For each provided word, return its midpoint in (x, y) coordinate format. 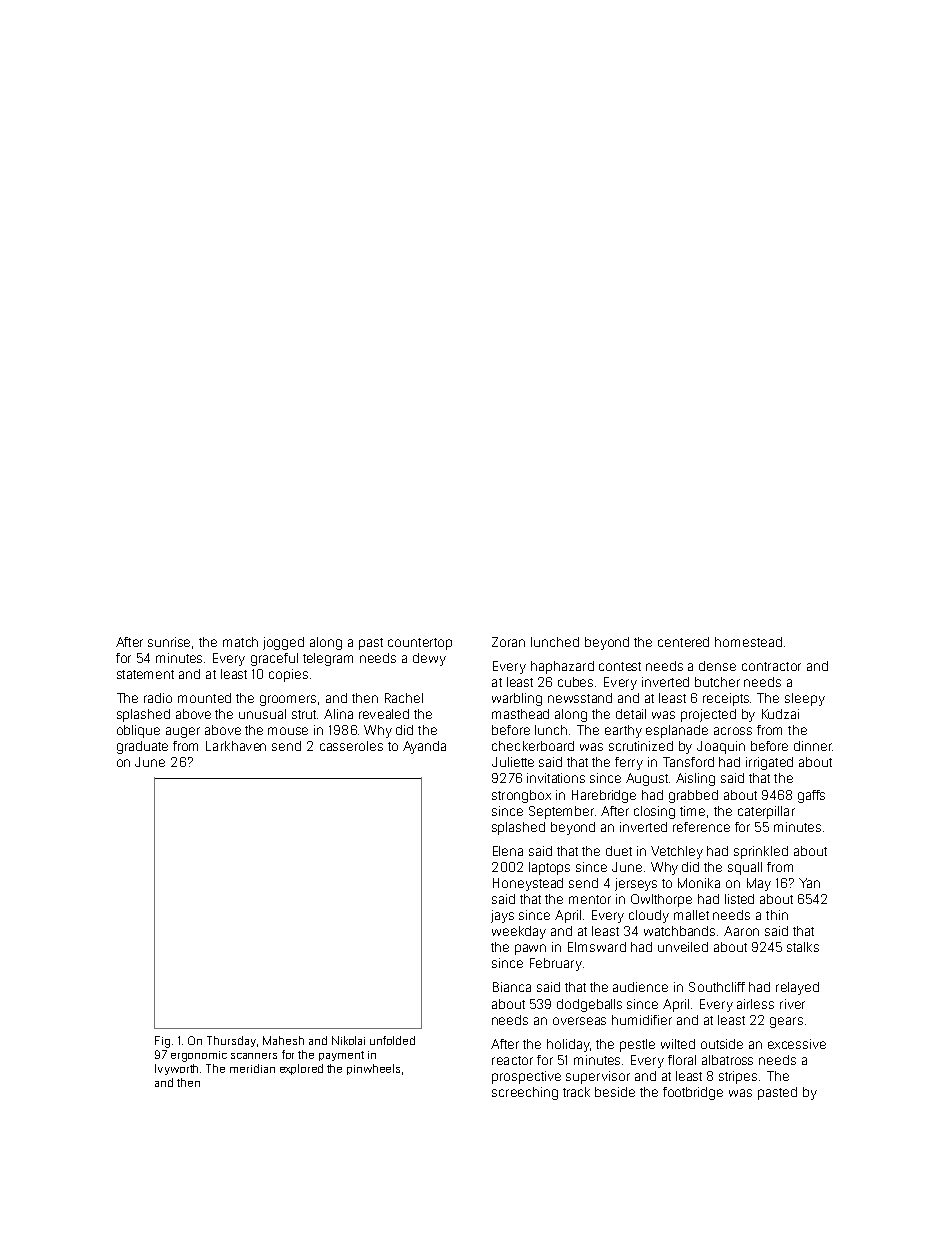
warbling (517, 699)
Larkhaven (236, 746)
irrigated (769, 763)
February (556, 964)
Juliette (513, 762)
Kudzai (780, 714)
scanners (254, 1056)
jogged (283, 643)
